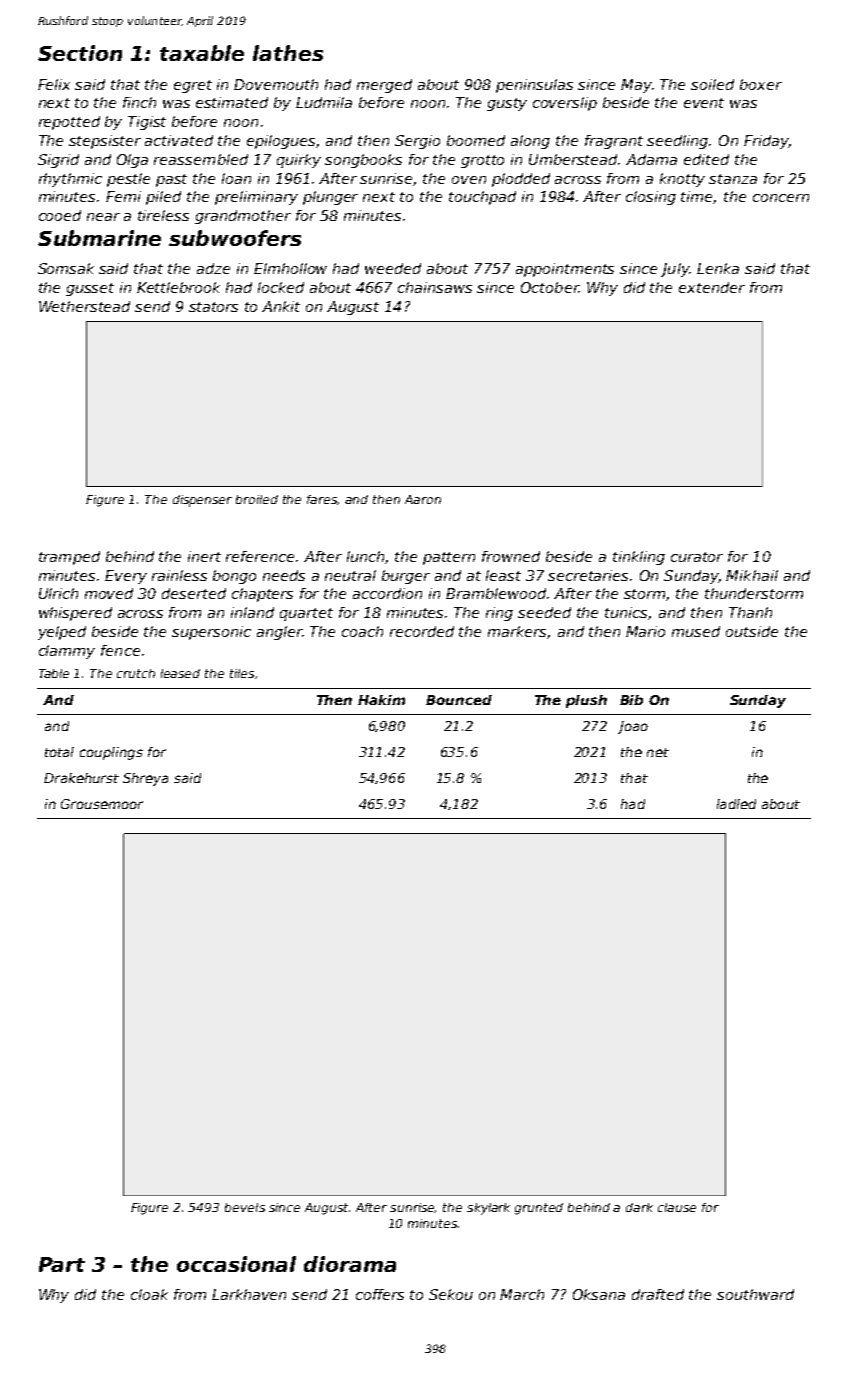 The width and height of the screenshot is (849, 1400). What do you see at coordinates (750, 612) in the screenshot?
I see `Thanh` at bounding box center [750, 612].
